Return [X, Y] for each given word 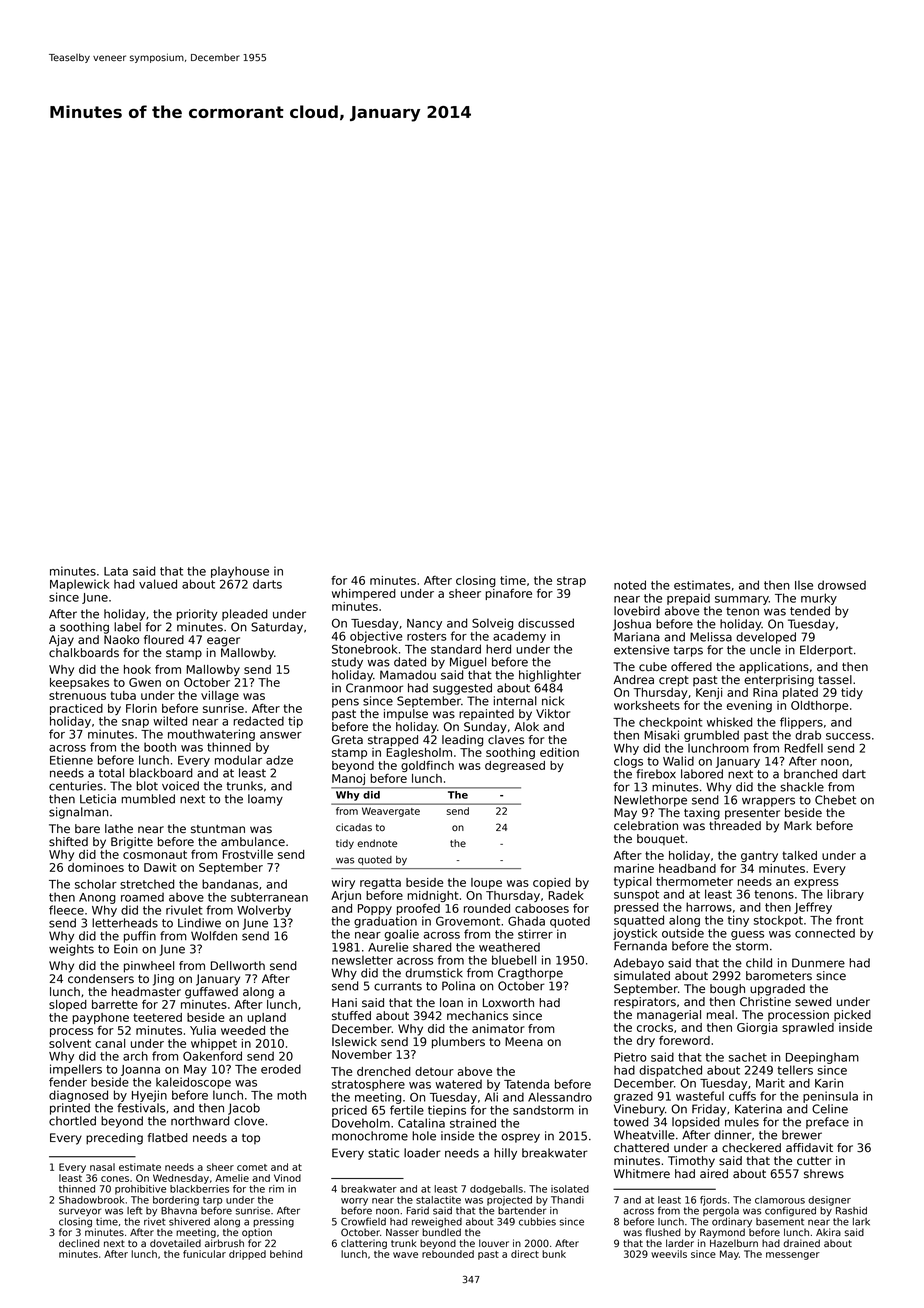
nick [553, 701]
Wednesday [181, 1179]
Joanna [140, 1070]
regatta [380, 883]
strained [473, 1123]
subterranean [269, 897]
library [845, 895]
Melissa [711, 637]
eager [223, 642]
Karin [829, 1083]
